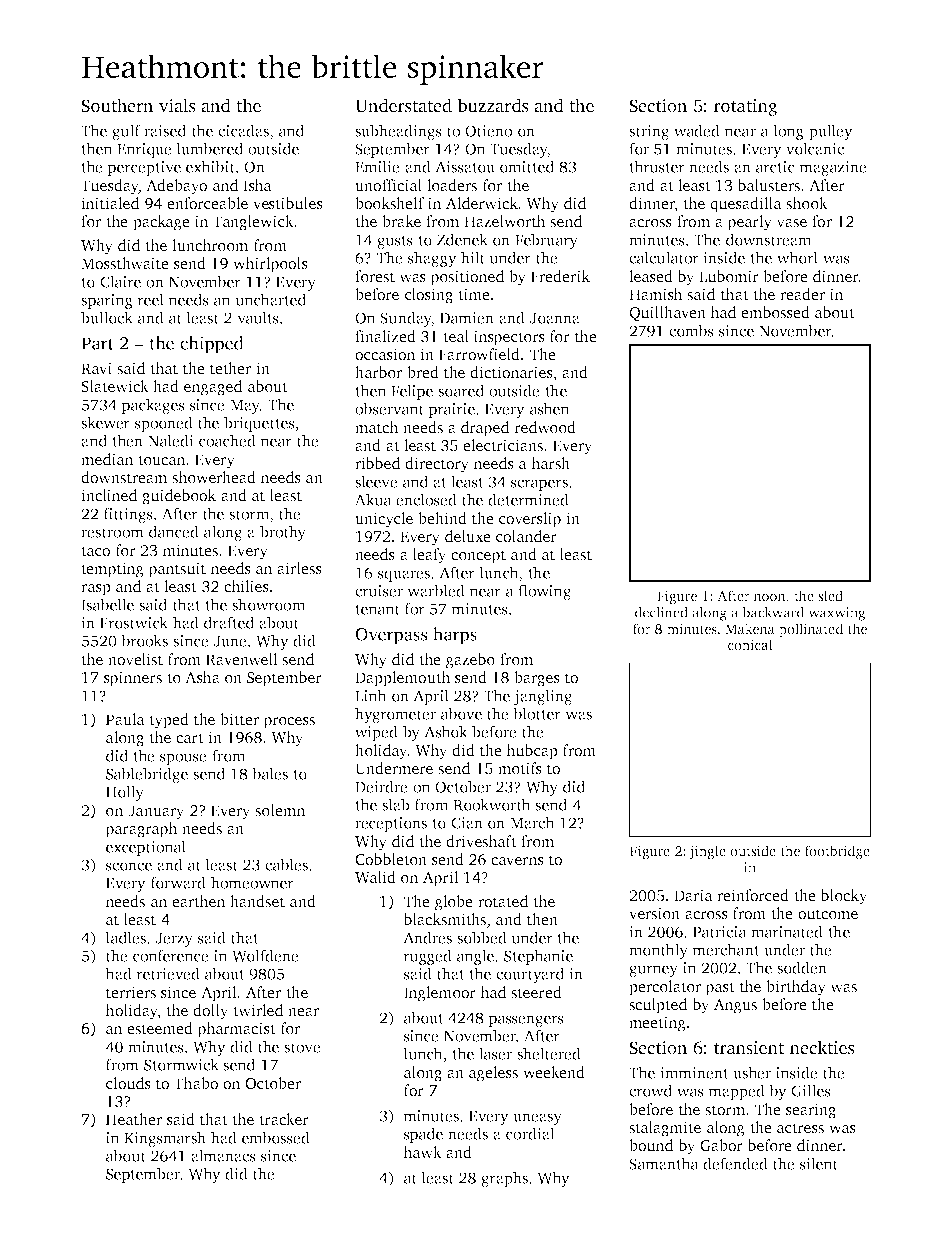 This page has height=1233, width=952. Describe the element at coordinates (207, 203) in the page. I see `enforceable` at that location.
